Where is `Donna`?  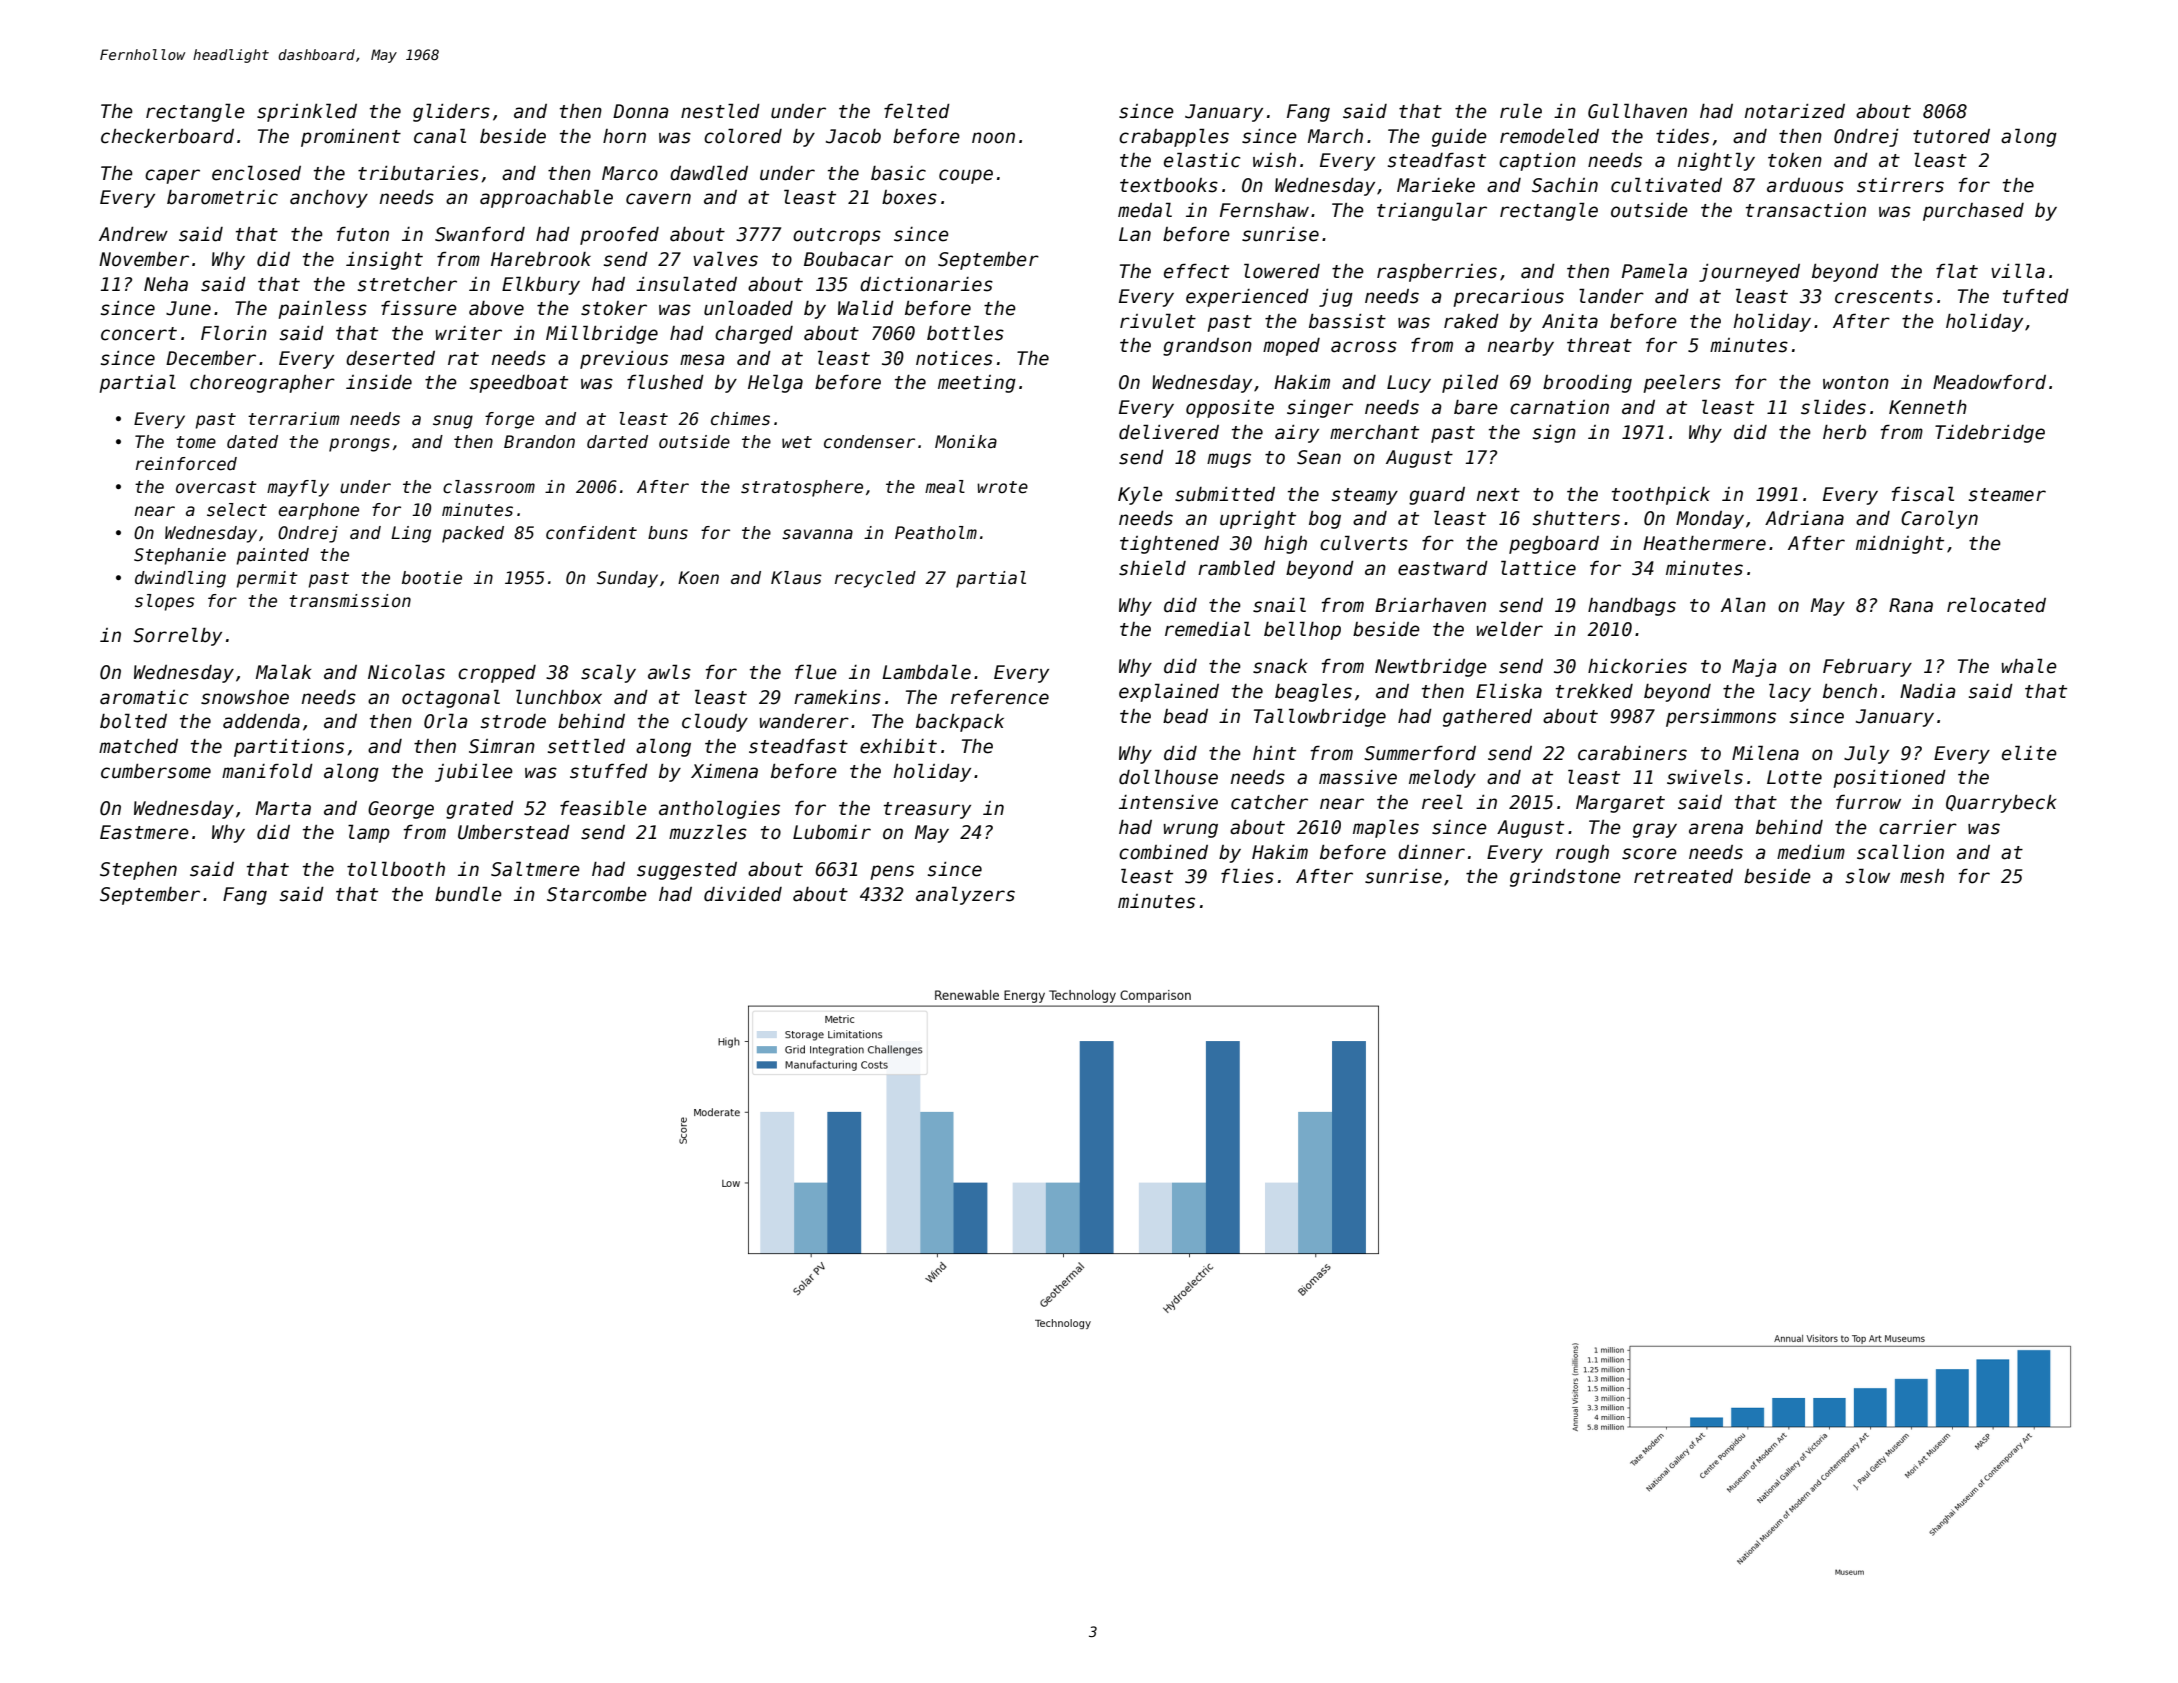 Donna is located at coordinates (641, 111).
